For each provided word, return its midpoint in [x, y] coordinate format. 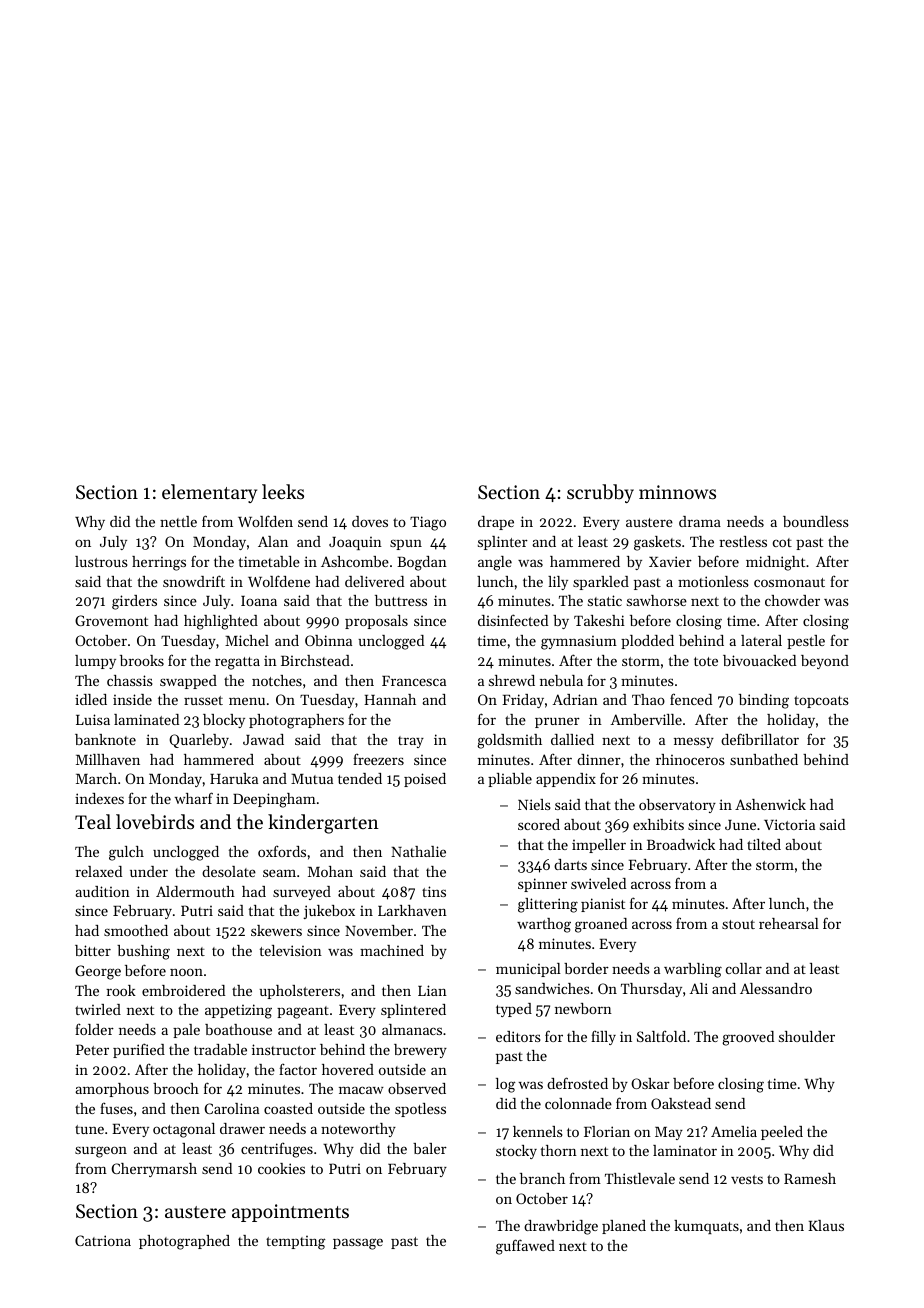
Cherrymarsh [154, 1170]
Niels [534, 804]
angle [495, 563]
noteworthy [358, 1130]
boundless [816, 521]
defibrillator [760, 739]
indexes [99, 798]
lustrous [101, 561]
